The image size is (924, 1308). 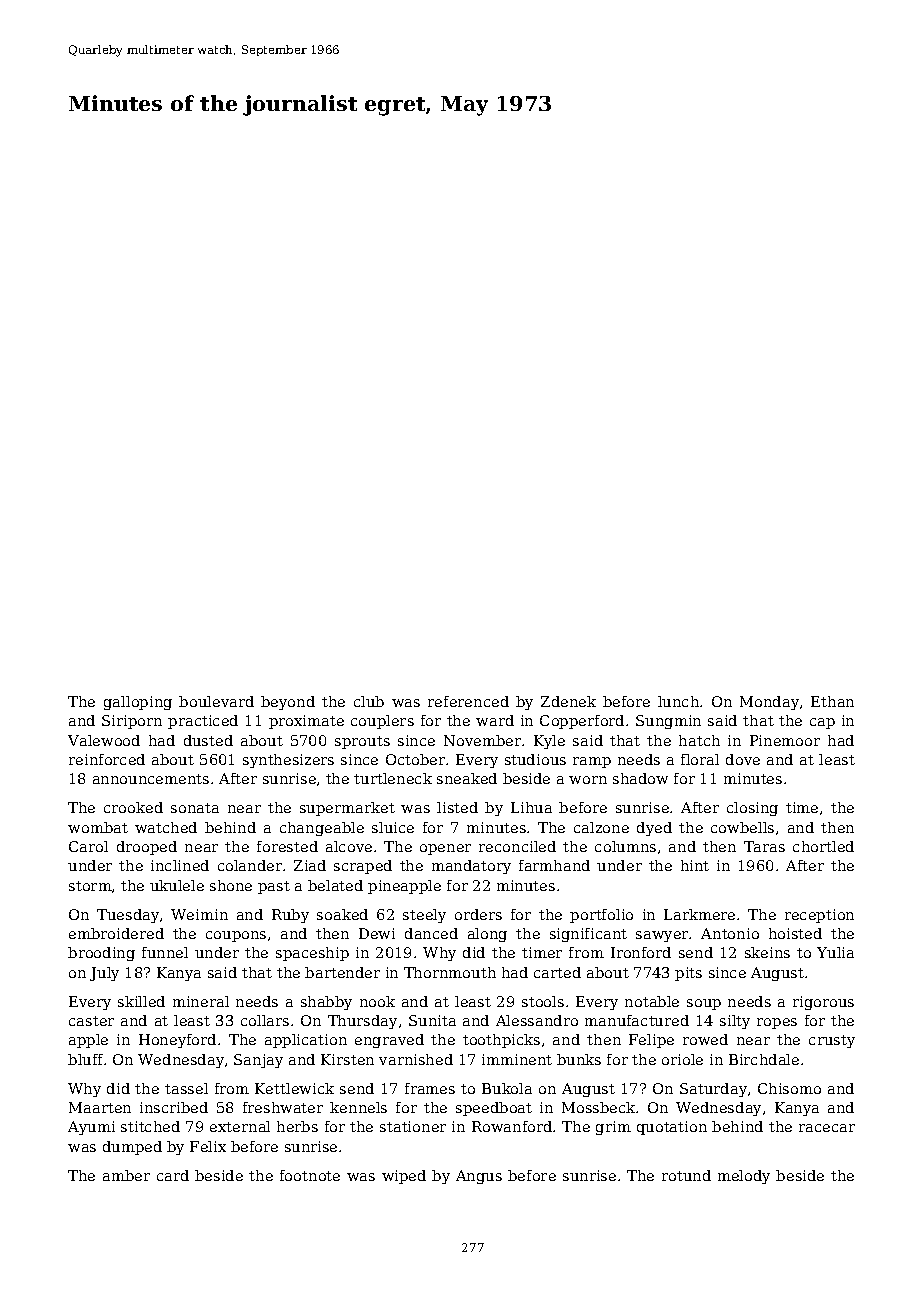 I want to click on imminent, so click(x=517, y=1059).
